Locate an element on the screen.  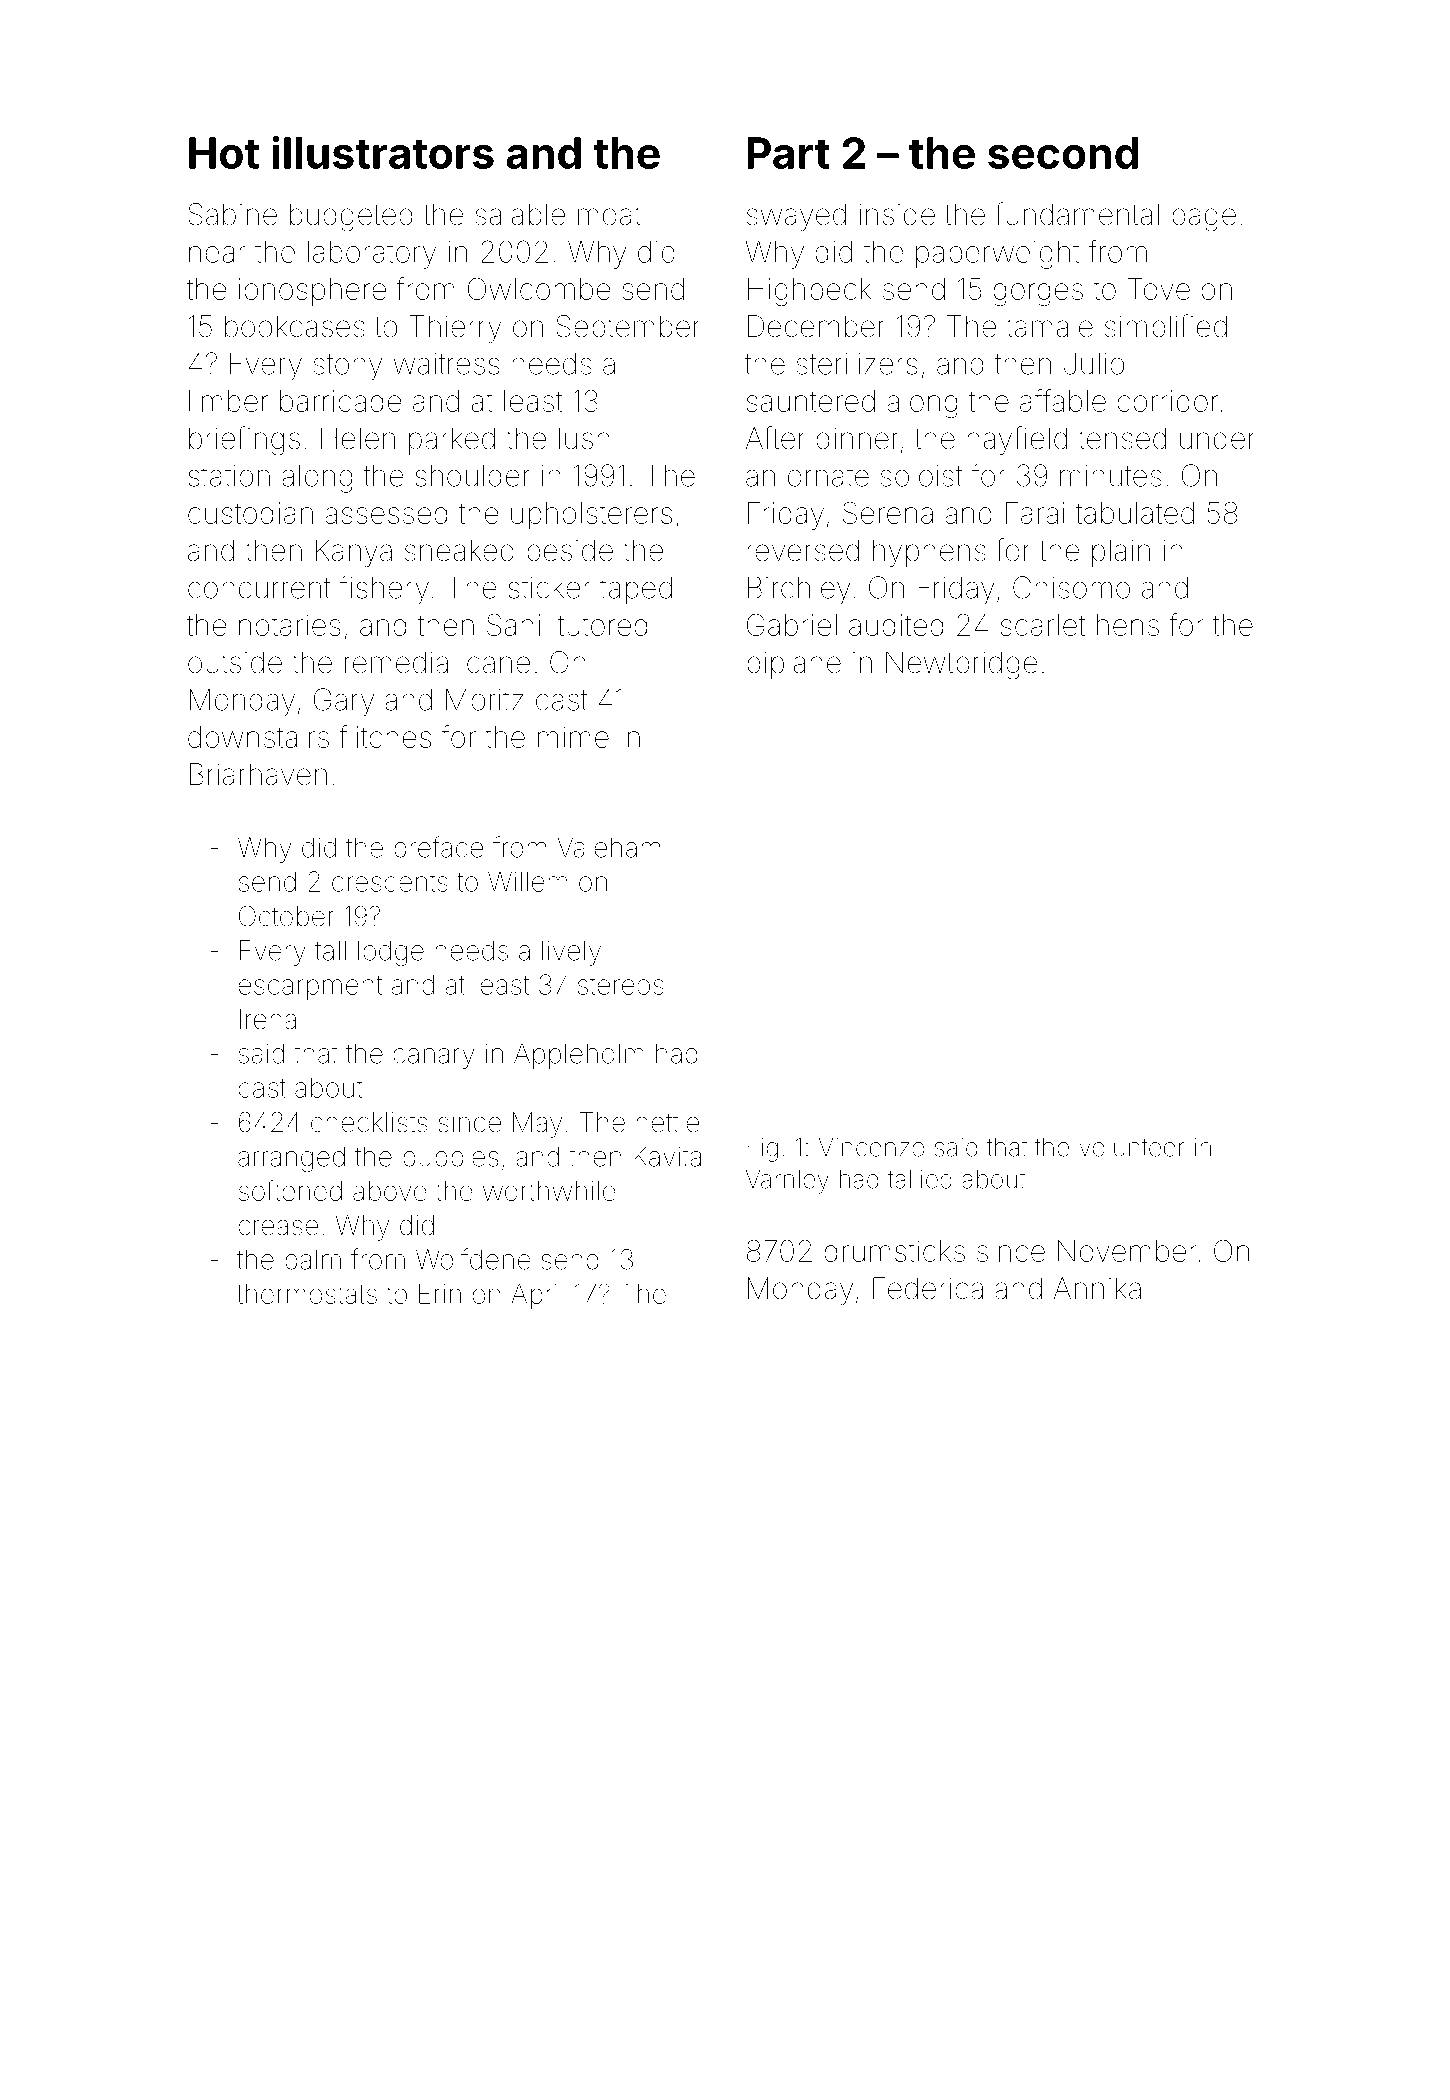
illustrators is located at coordinates (383, 152).
